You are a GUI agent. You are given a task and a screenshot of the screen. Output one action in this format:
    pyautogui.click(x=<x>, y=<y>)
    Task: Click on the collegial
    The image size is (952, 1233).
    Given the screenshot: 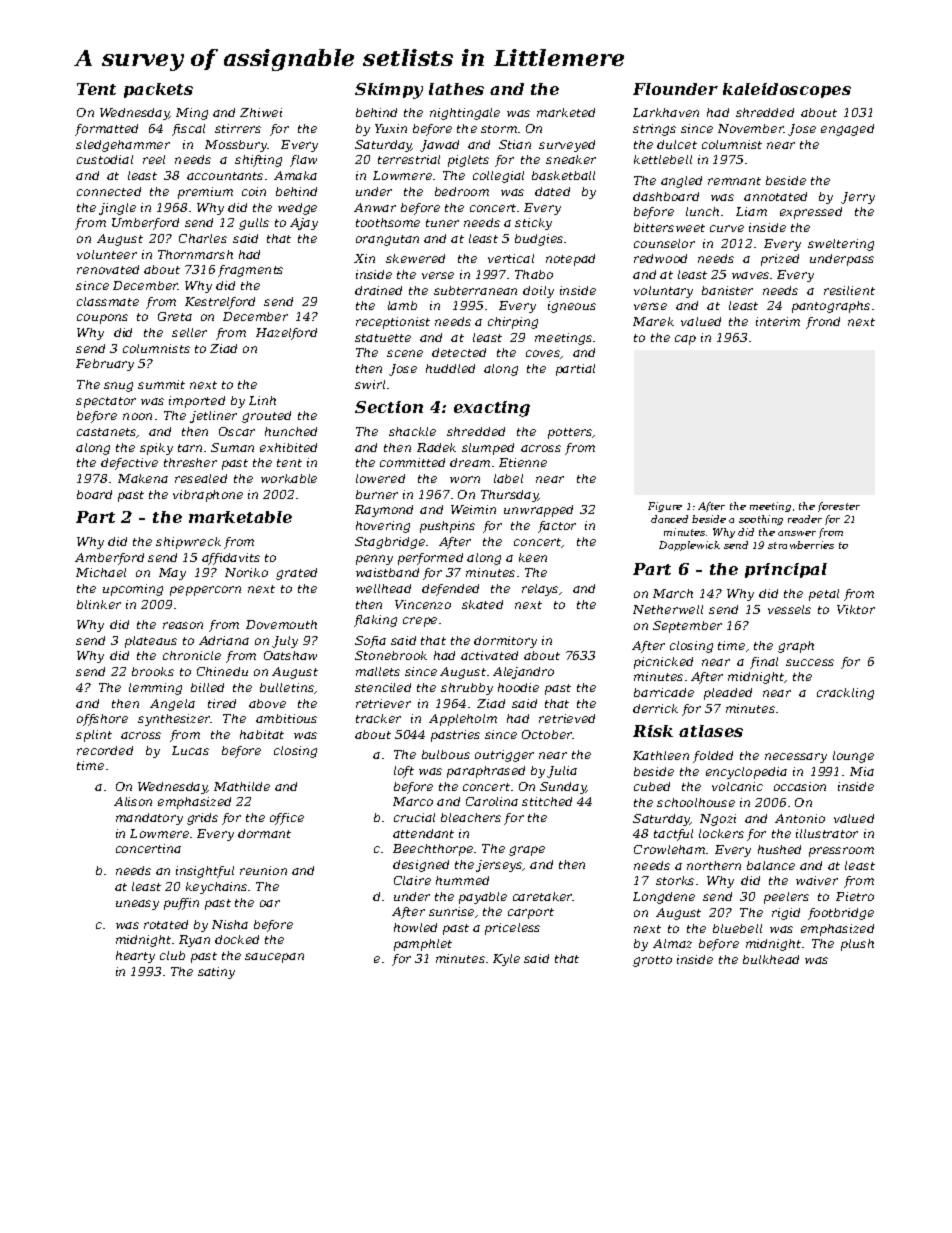 What is the action you would take?
    pyautogui.click(x=498, y=177)
